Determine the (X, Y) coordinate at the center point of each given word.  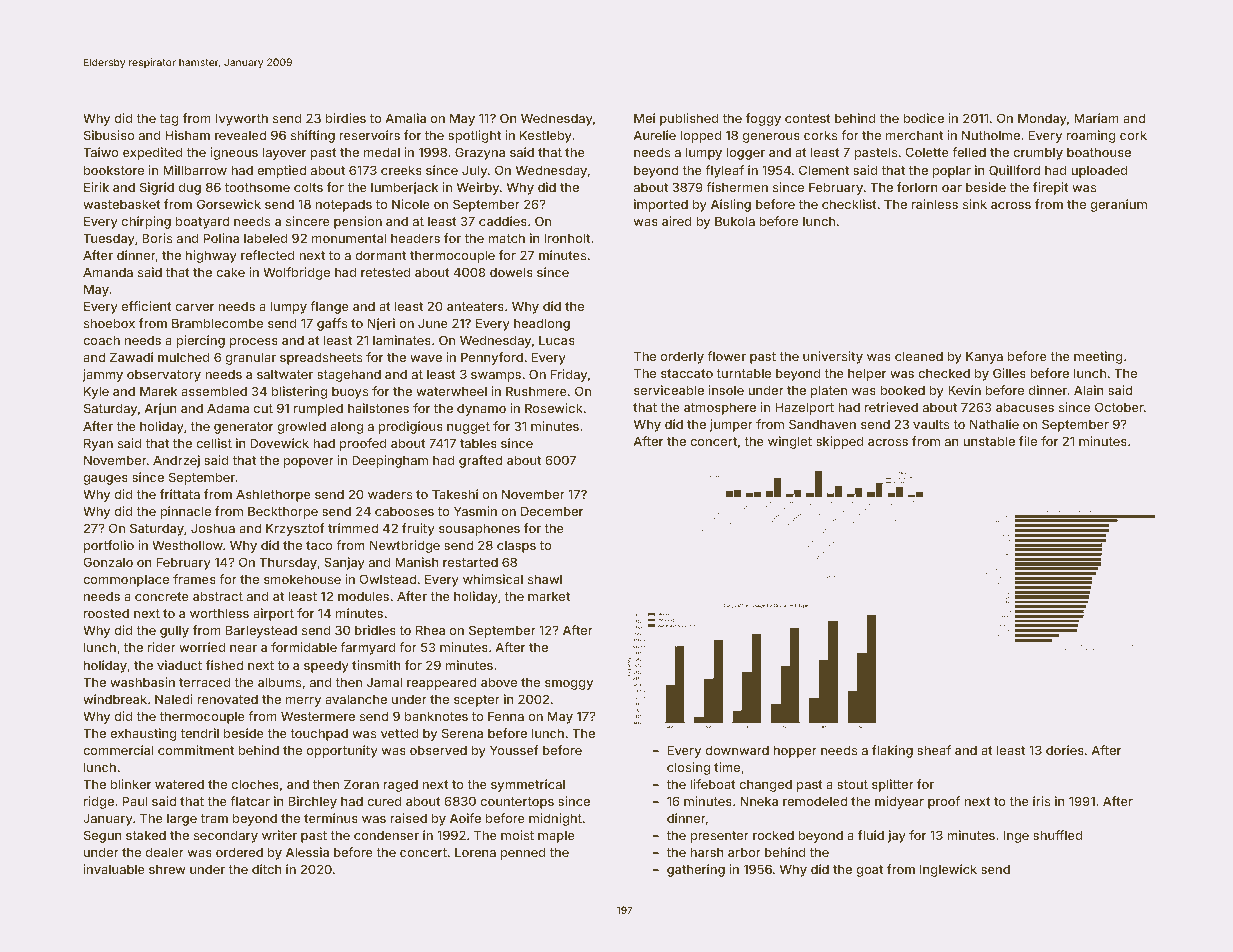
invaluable (114, 869)
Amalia (405, 118)
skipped (840, 442)
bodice (923, 118)
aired (677, 221)
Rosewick (554, 408)
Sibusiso (109, 135)
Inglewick (948, 870)
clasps (516, 546)
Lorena (475, 852)
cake (230, 272)
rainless (935, 204)
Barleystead (261, 631)
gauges (105, 480)
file (1028, 441)
